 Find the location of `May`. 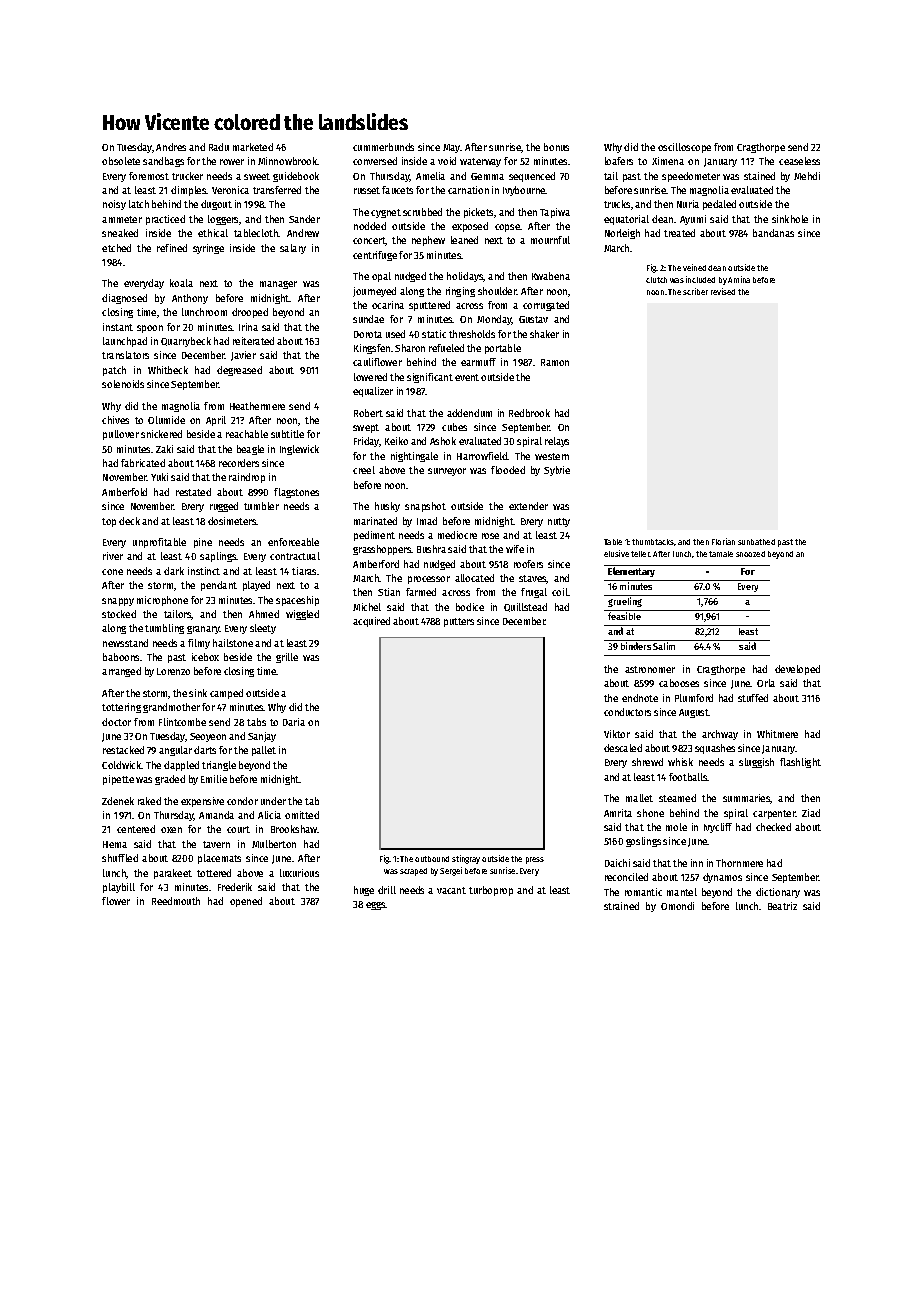

May is located at coordinates (452, 148).
